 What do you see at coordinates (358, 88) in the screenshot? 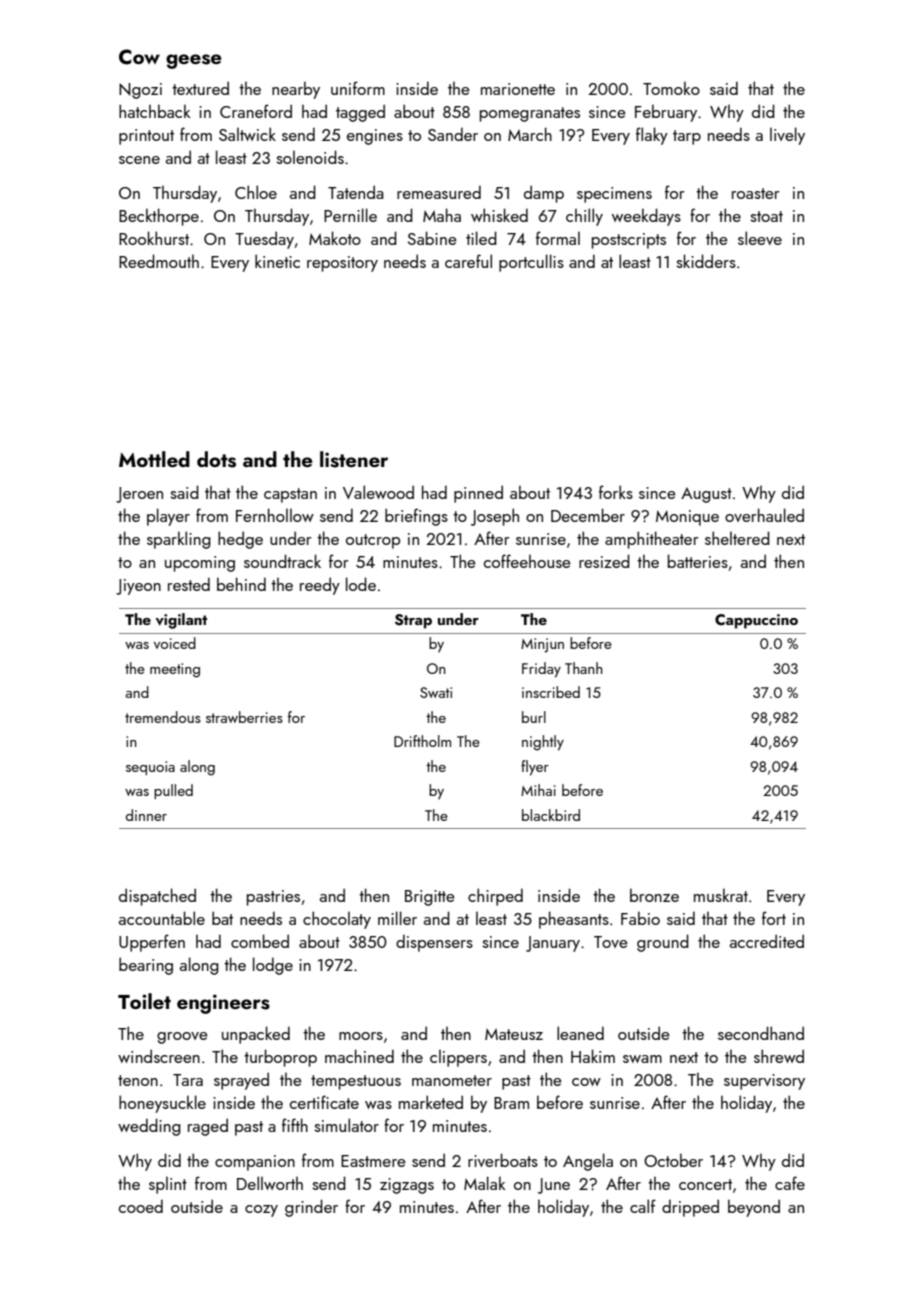
I see `uniform` at bounding box center [358, 88].
